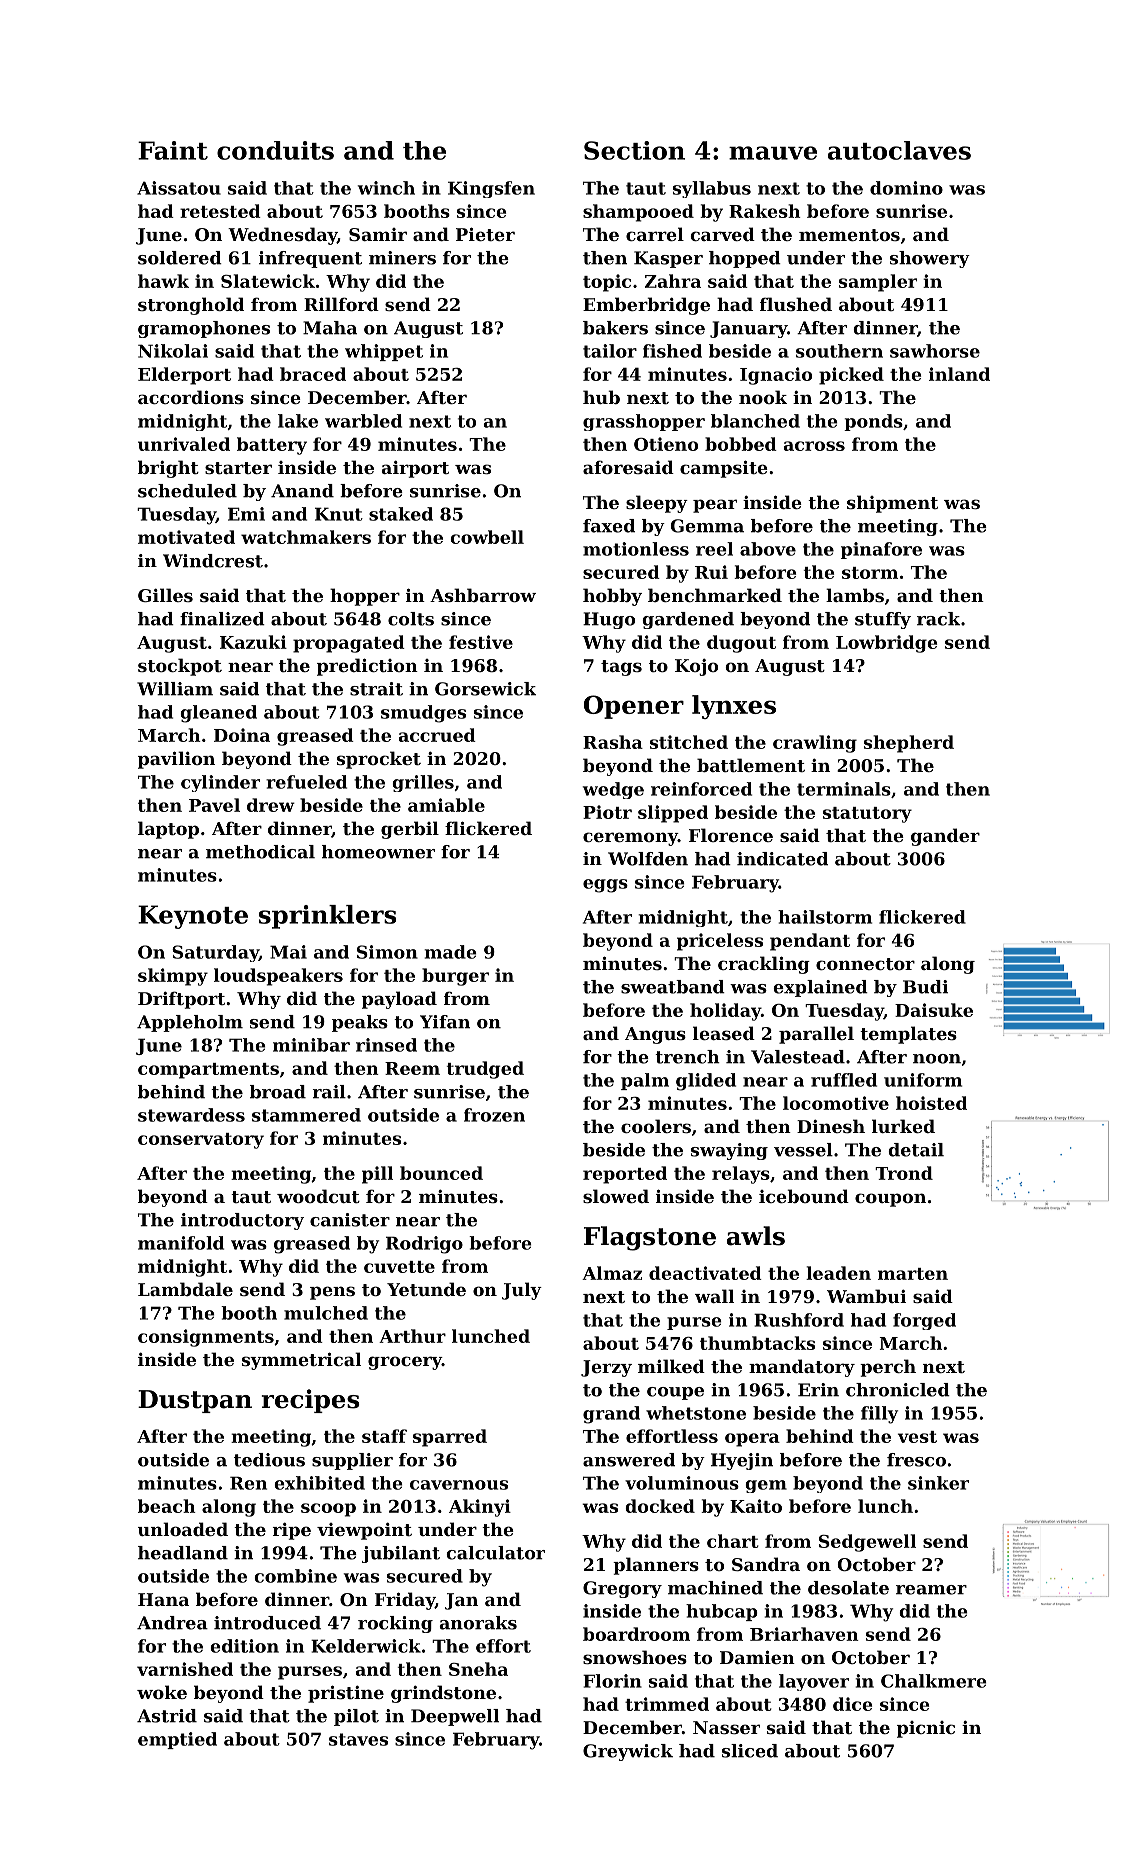  I want to click on staves, so click(358, 1739).
